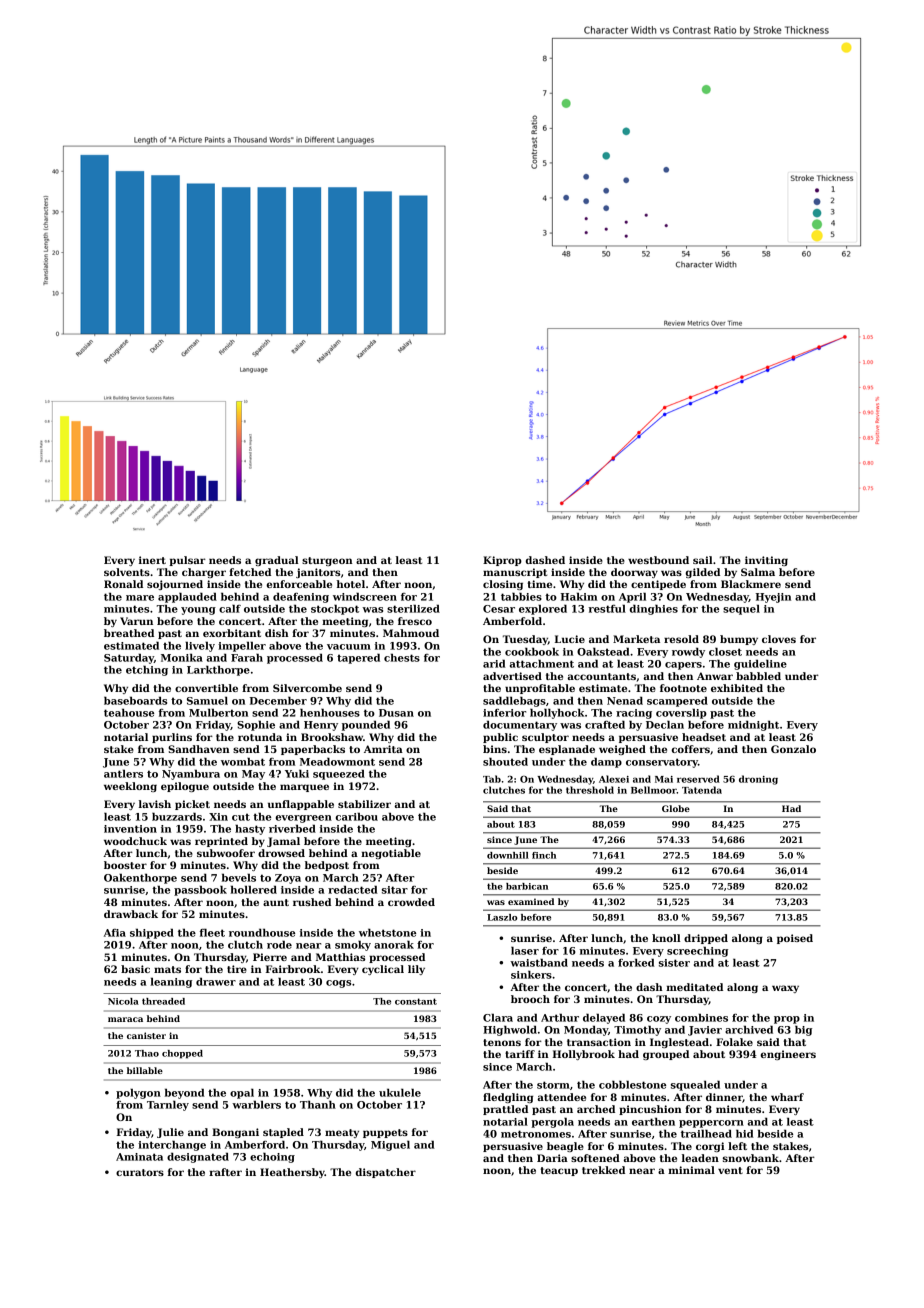 Image resolution: width=924 pixels, height=1308 pixels. What do you see at coordinates (276, 902) in the screenshot?
I see `aunt` at bounding box center [276, 902].
